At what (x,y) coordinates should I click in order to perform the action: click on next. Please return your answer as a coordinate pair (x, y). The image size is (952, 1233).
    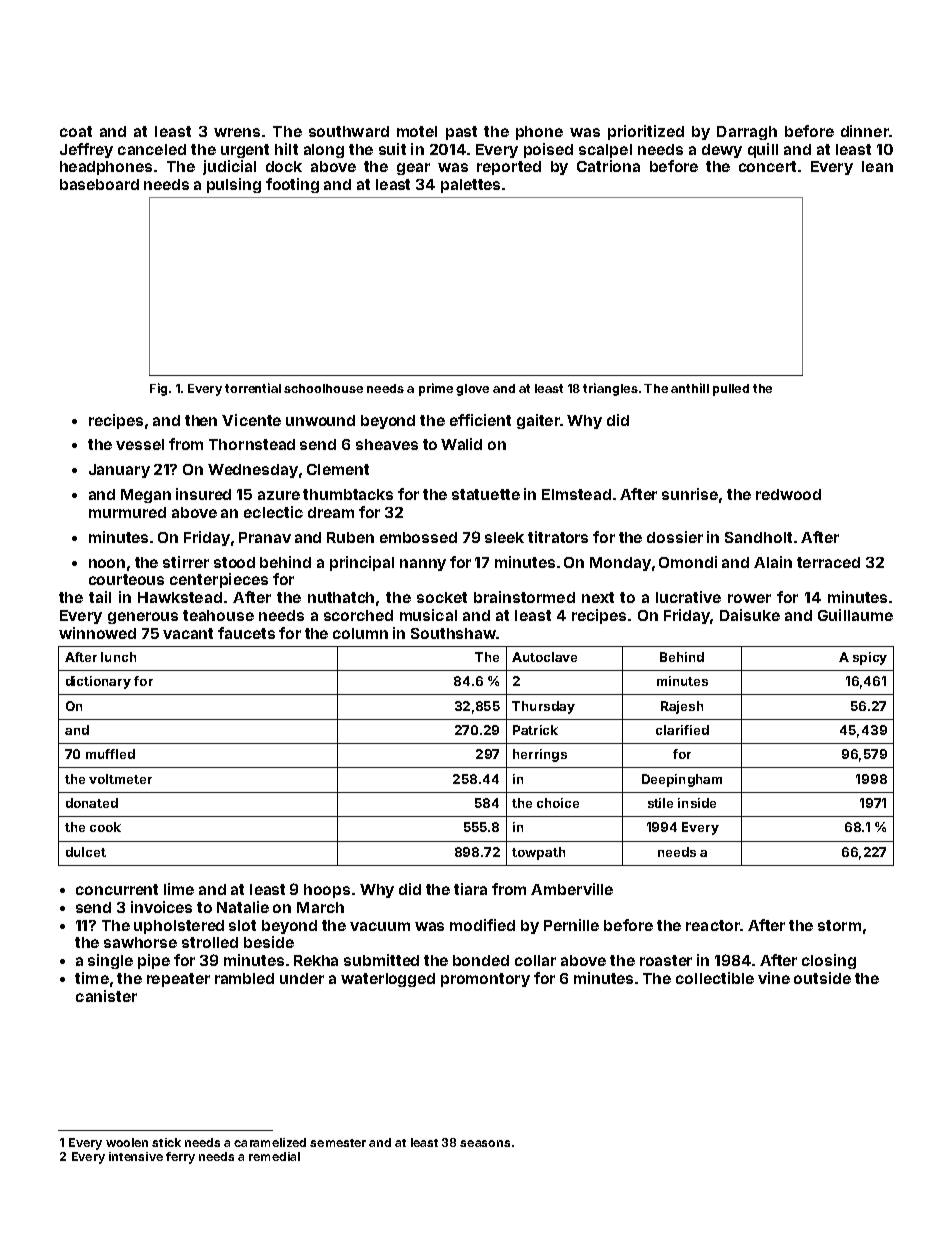
    Looking at the image, I should click on (598, 597).
